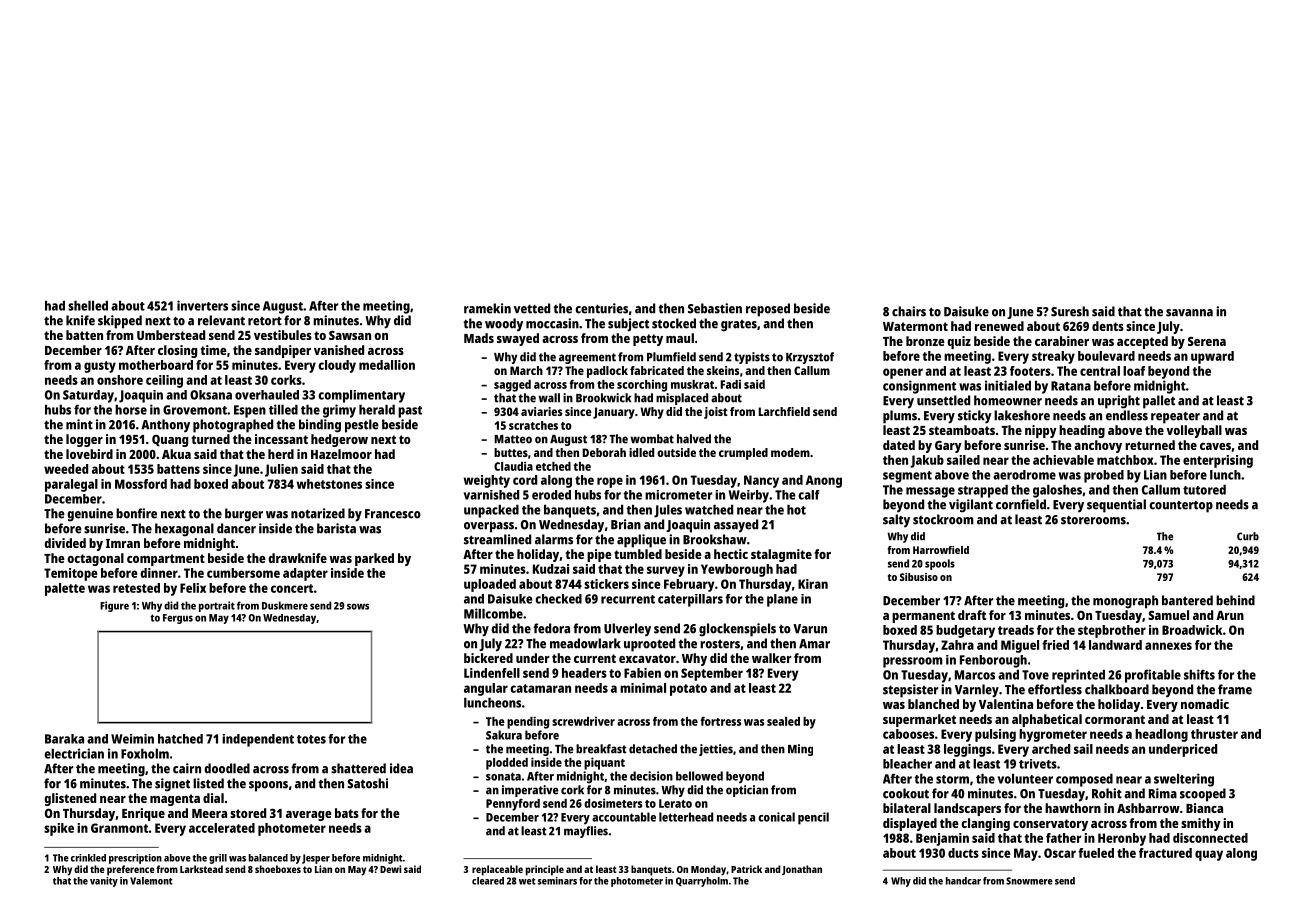 The height and width of the screenshot is (924, 1308). I want to click on upward, so click(1212, 357).
